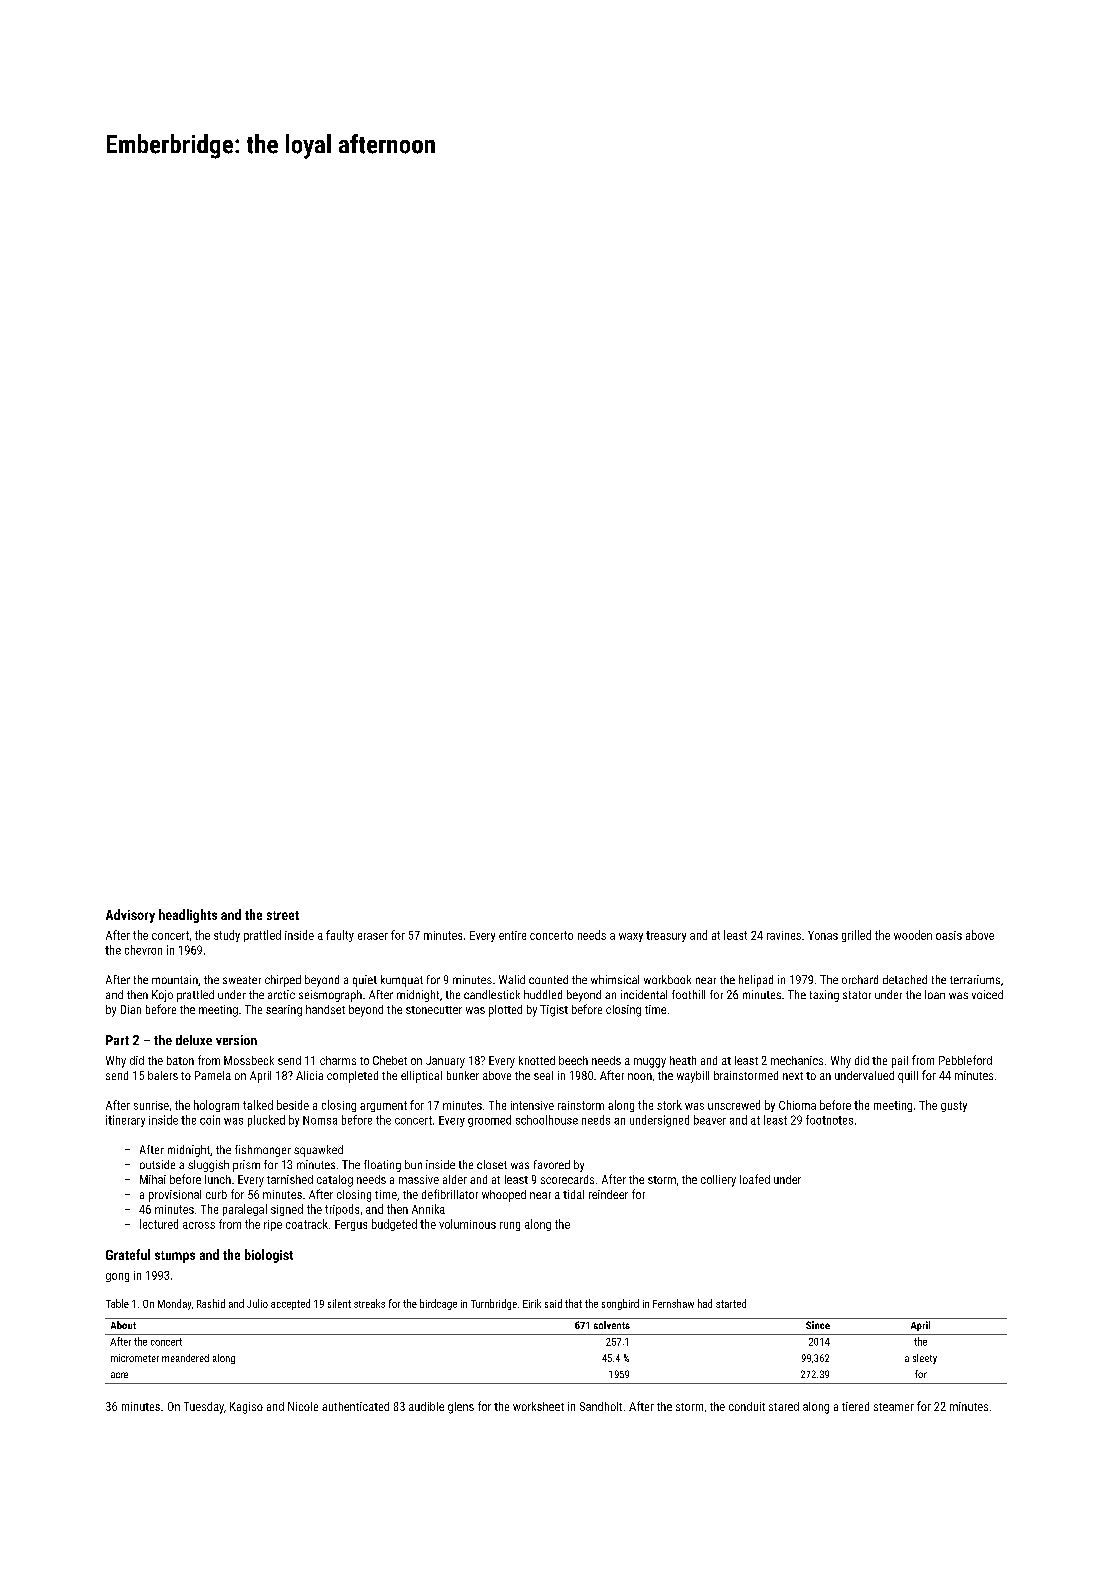 Image resolution: width=1112 pixels, height=1572 pixels. What do you see at coordinates (797, 1060) in the screenshot?
I see `mechanics` at bounding box center [797, 1060].
